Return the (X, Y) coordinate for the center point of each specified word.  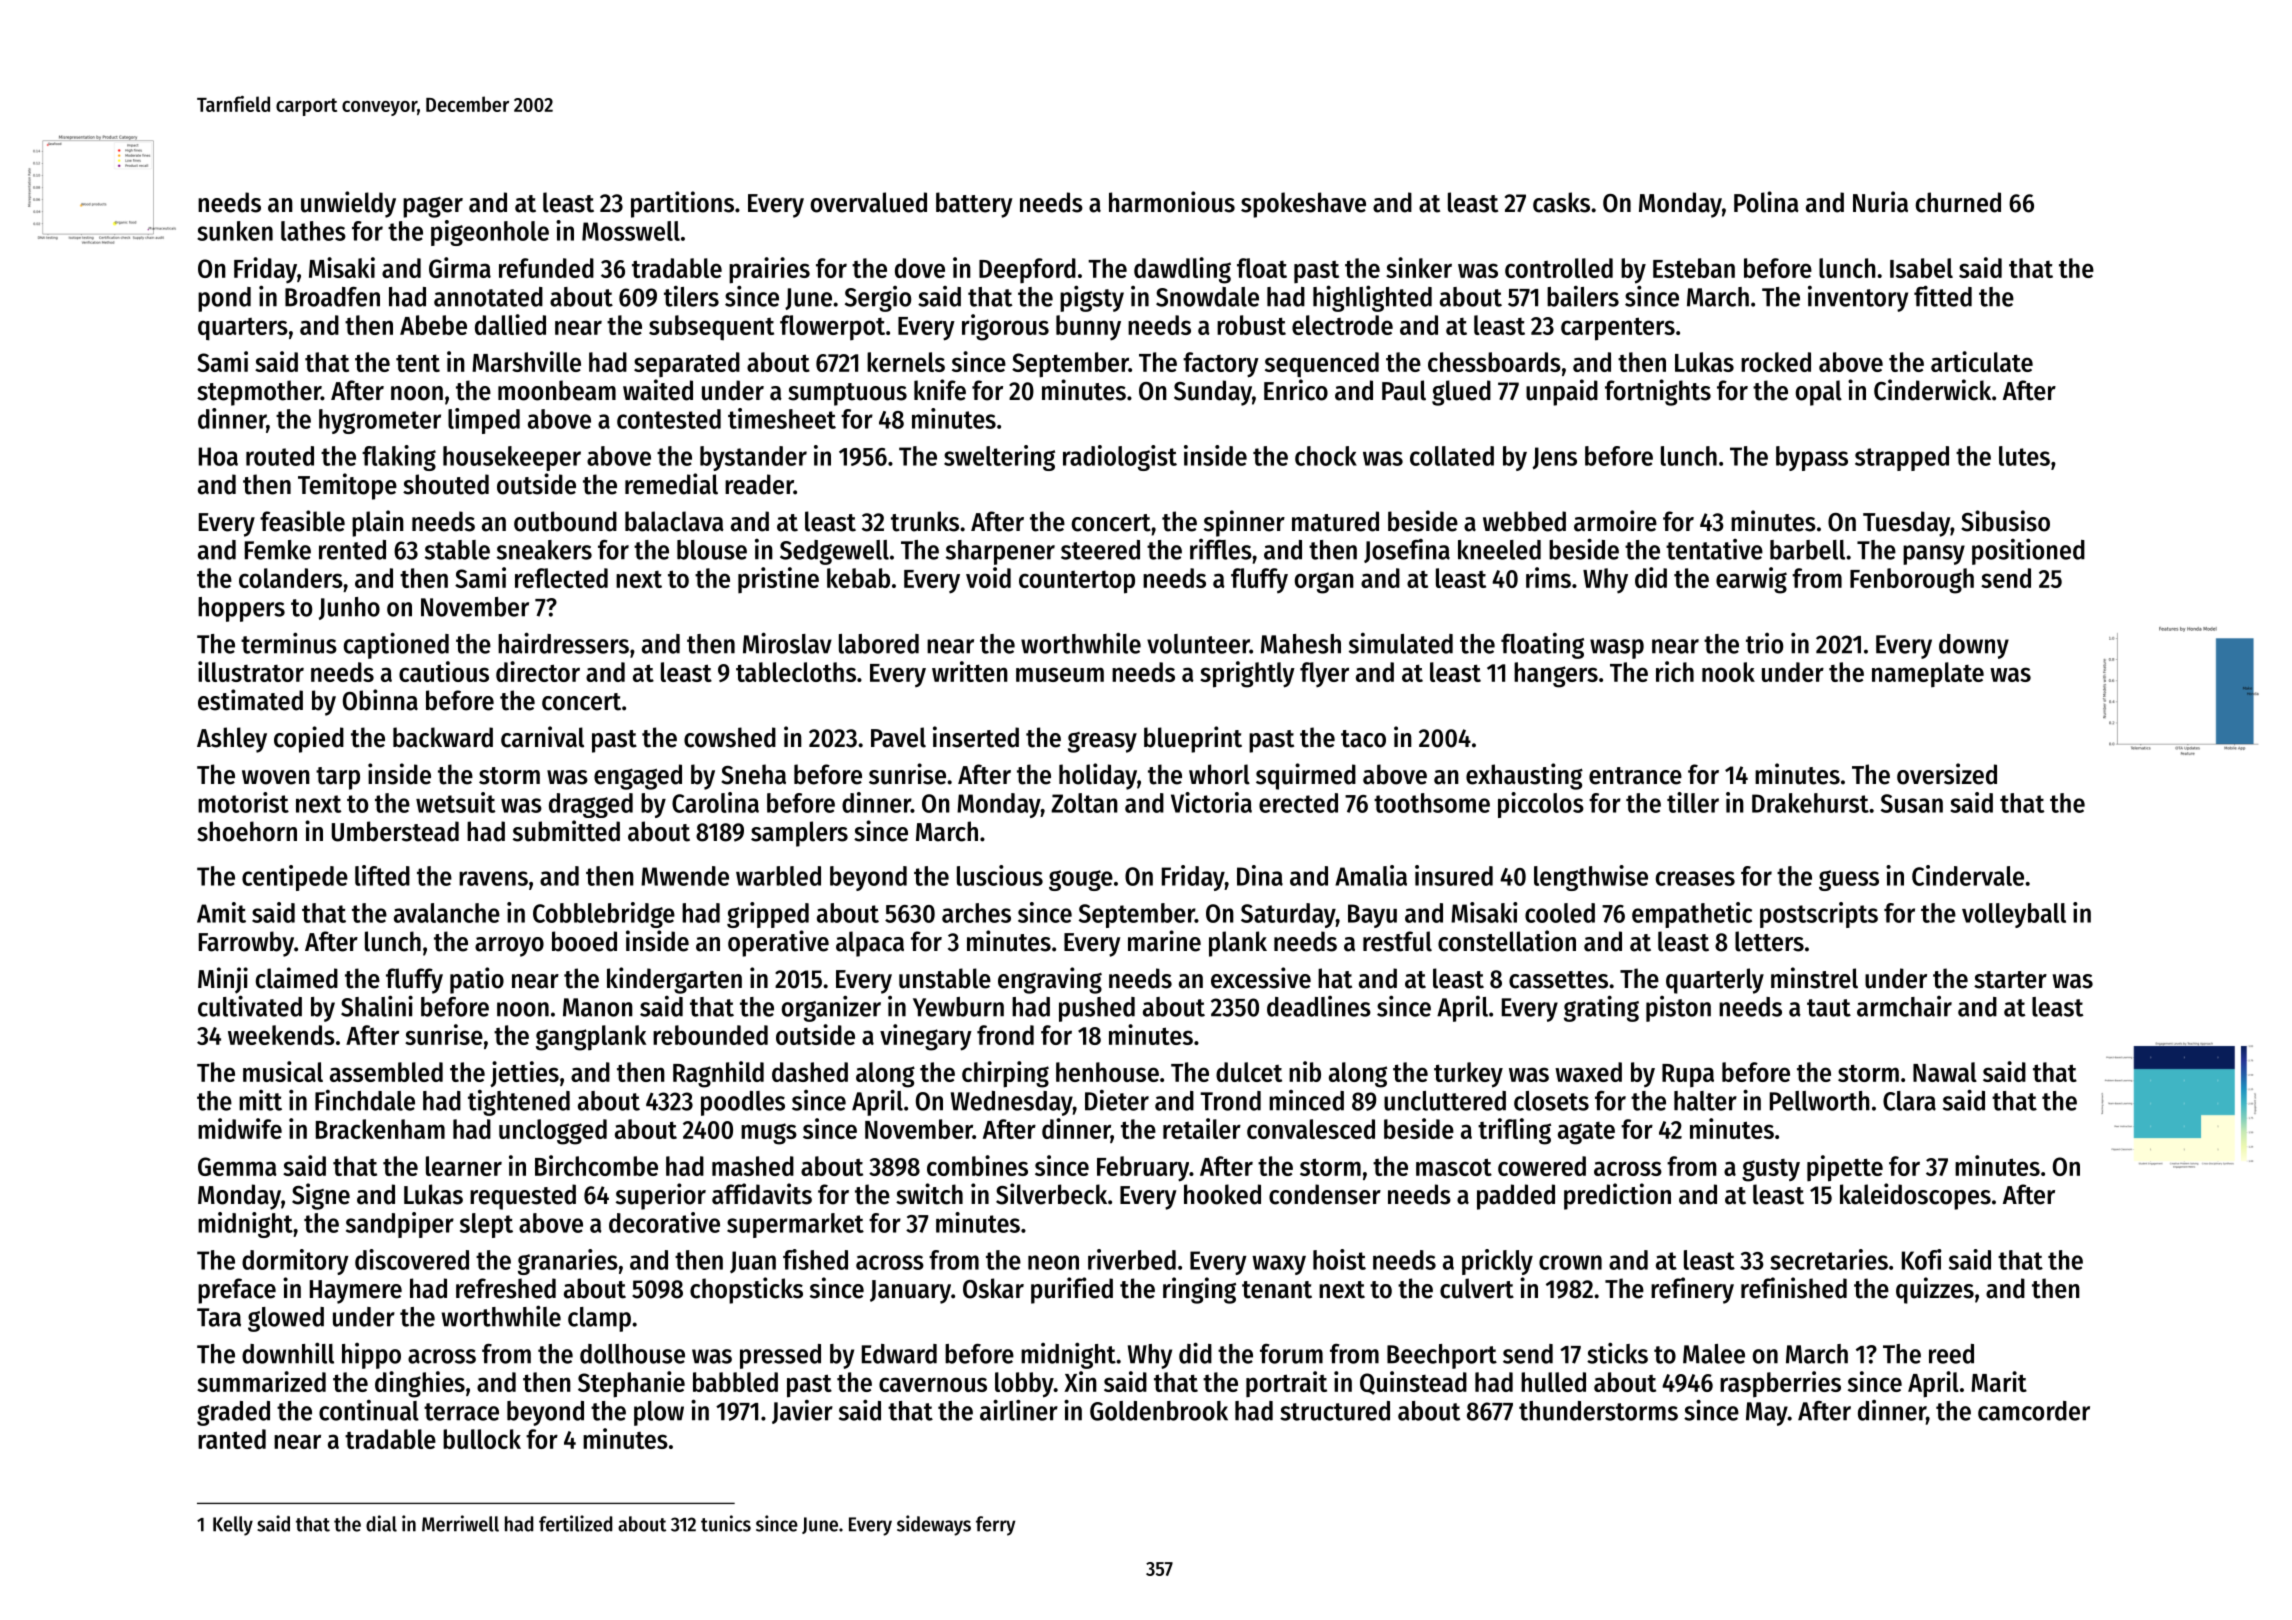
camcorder (2034, 1411)
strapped (1902, 458)
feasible (302, 521)
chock (1326, 456)
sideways (934, 1525)
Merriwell (460, 1523)
